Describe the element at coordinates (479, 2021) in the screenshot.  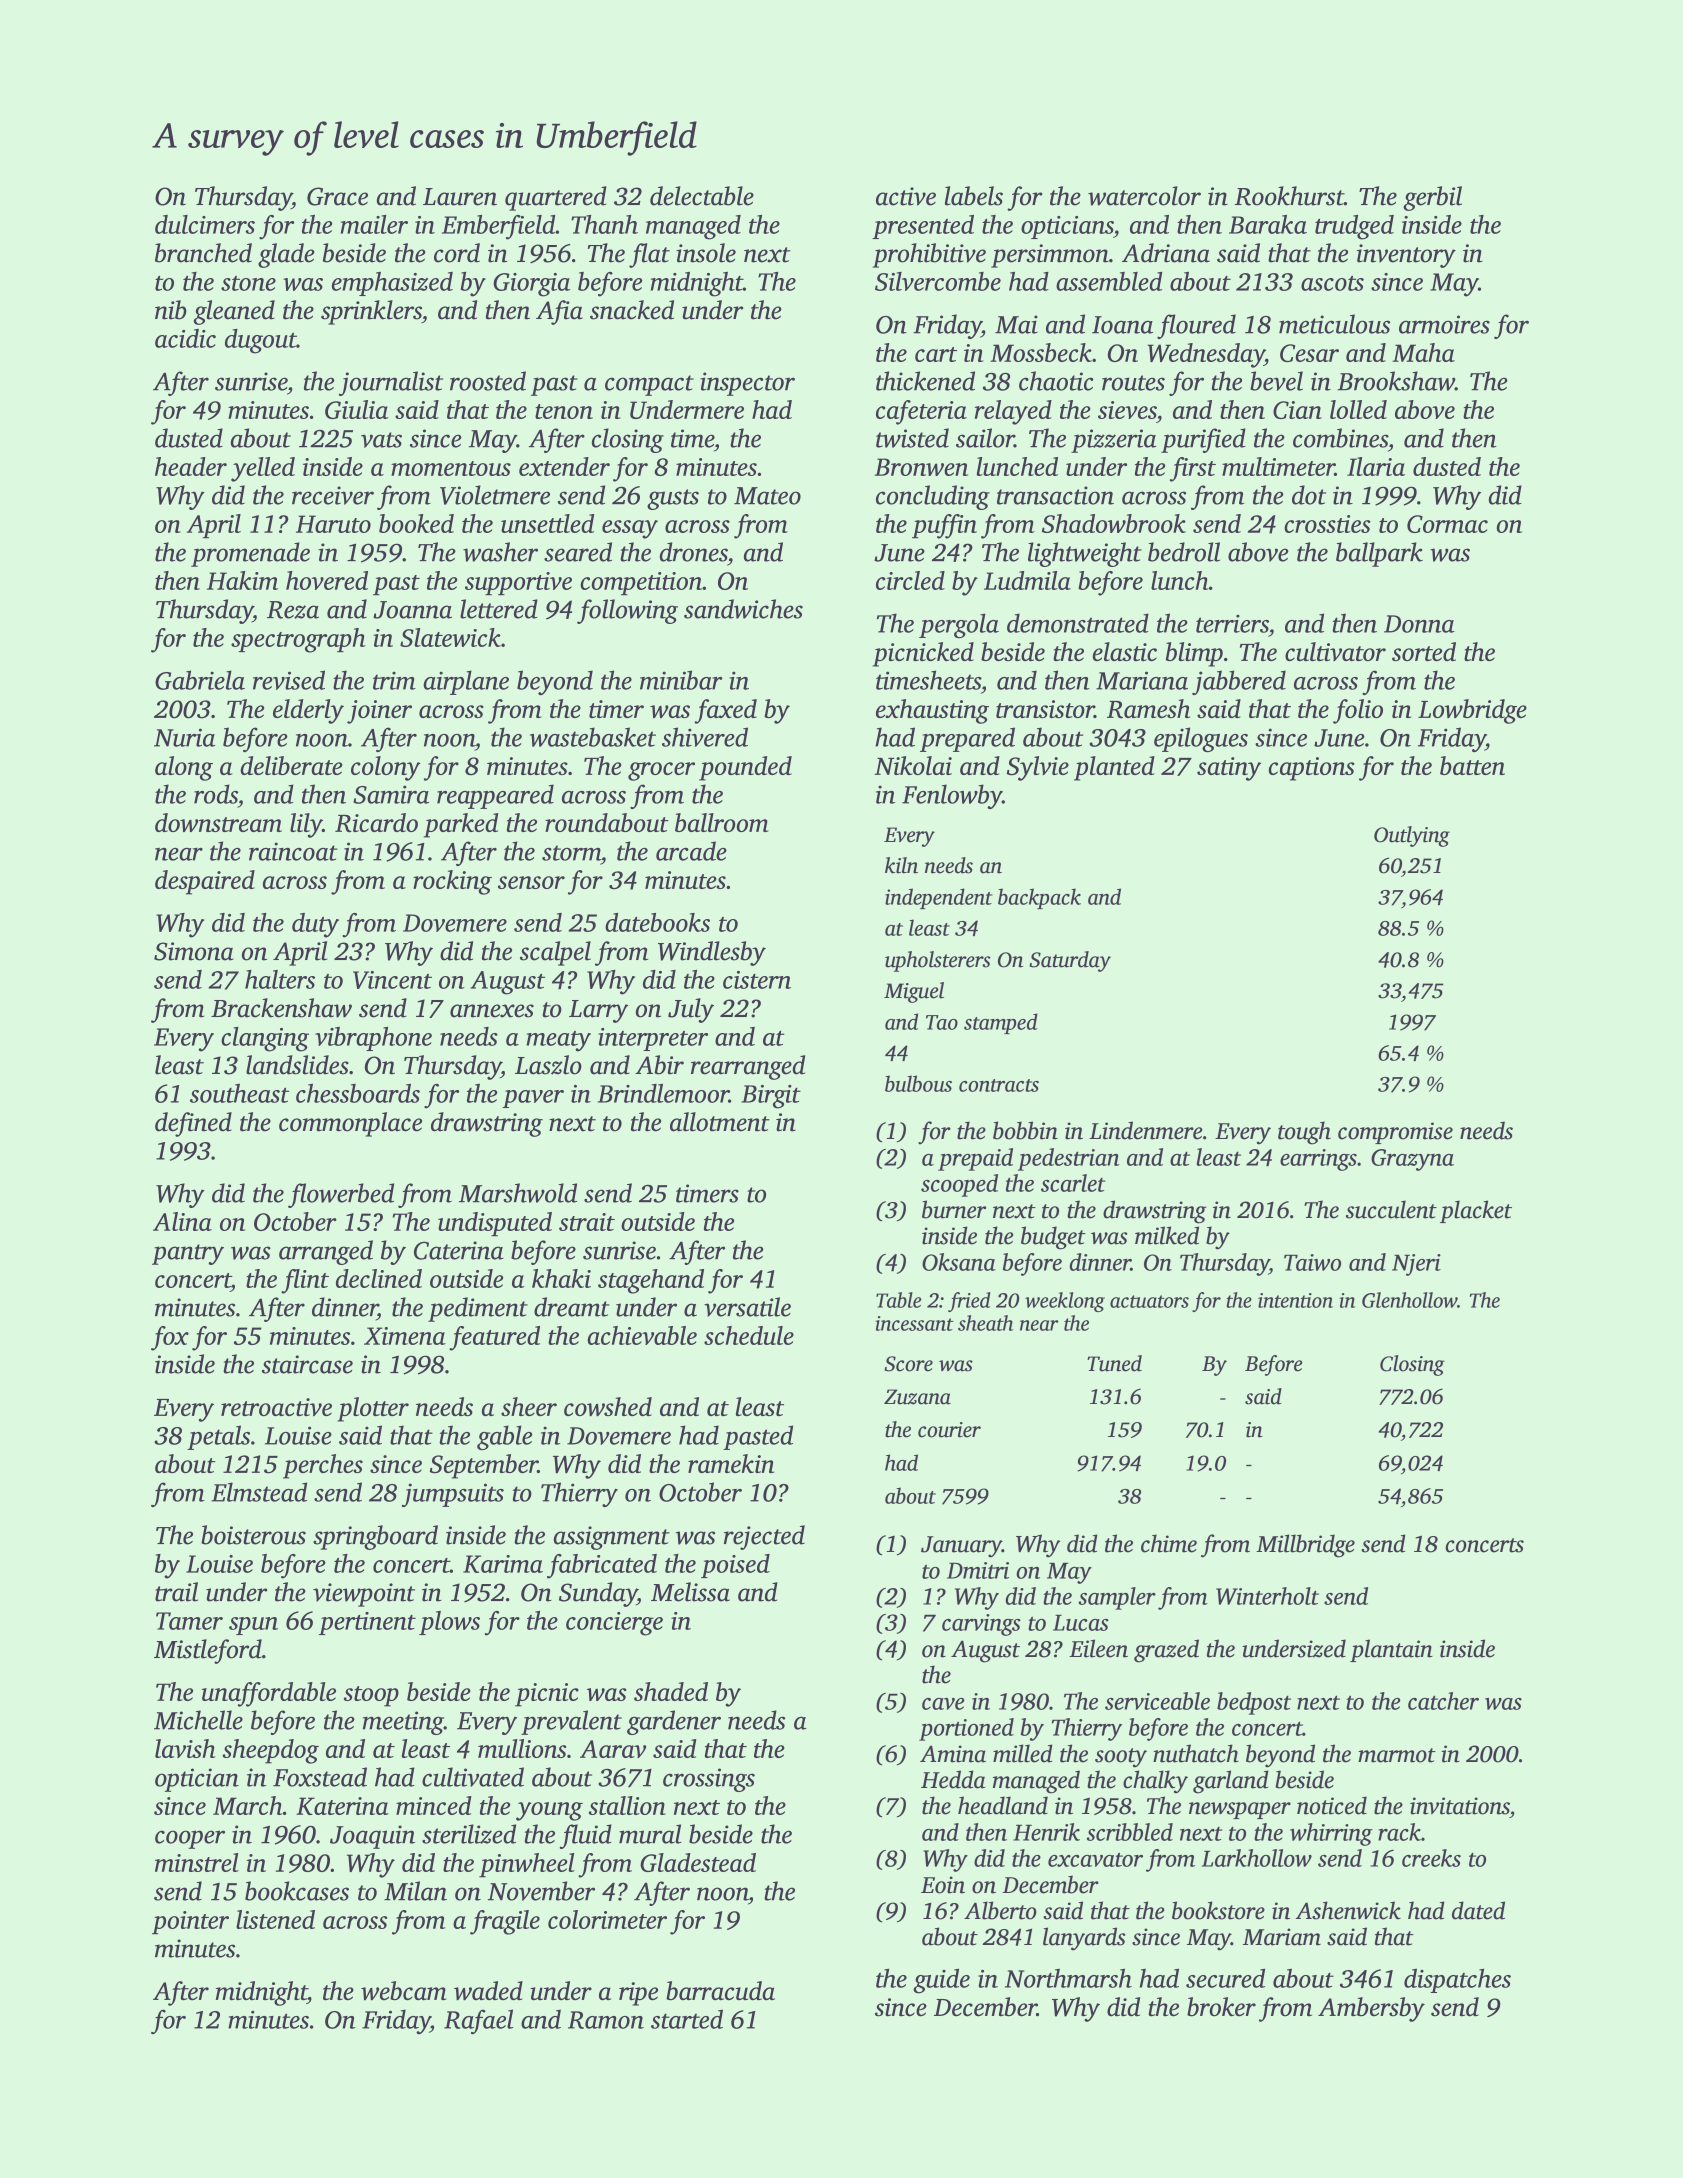
I see `Rafael` at that location.
